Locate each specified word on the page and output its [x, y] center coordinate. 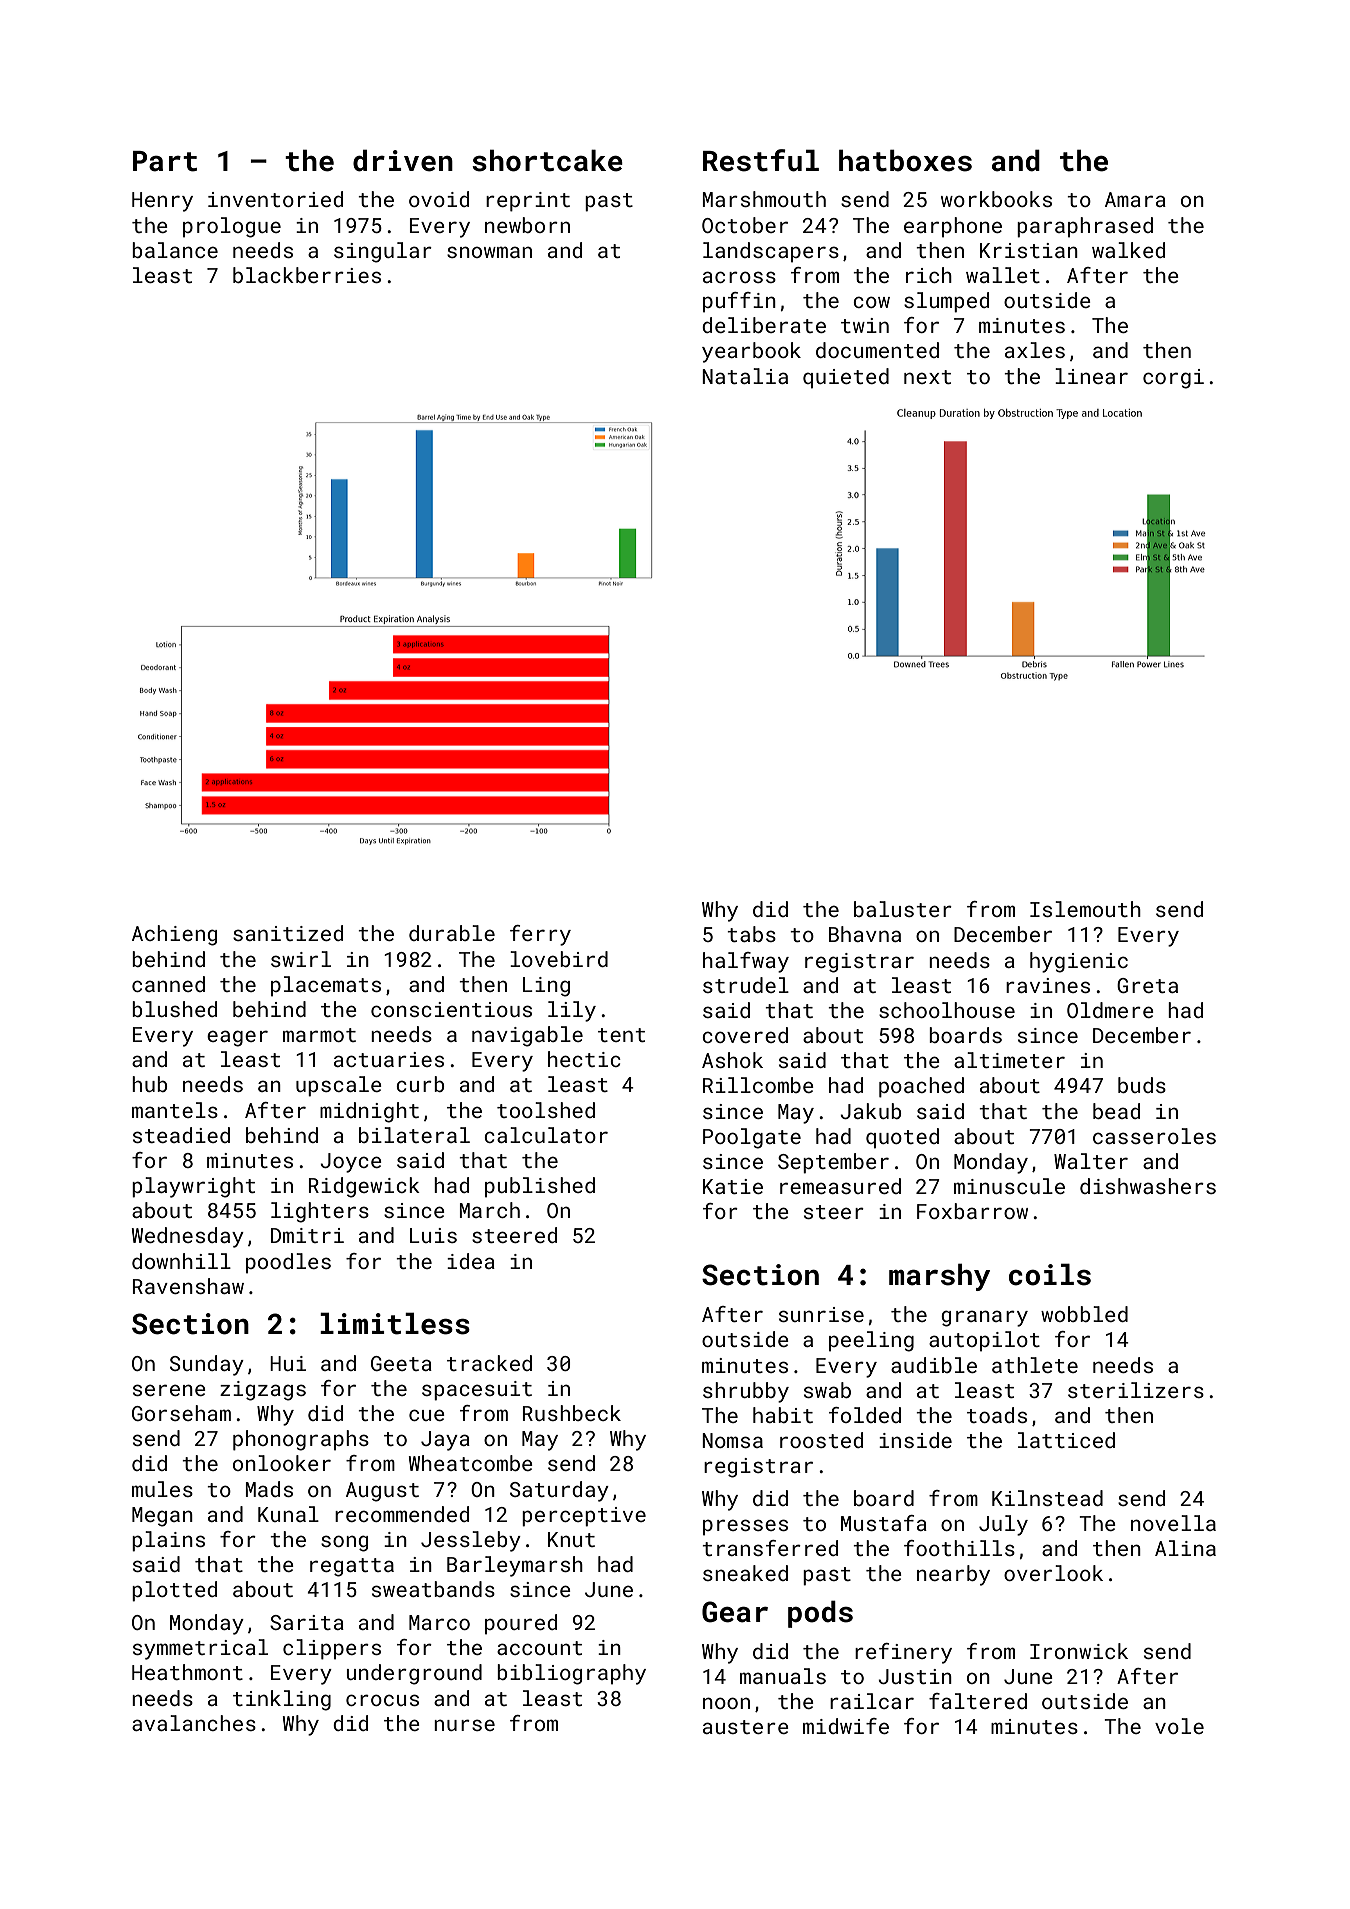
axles [1035, 350]
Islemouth [1085, 909]
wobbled [1084, 1314]
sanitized [288, 933]
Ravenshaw [188, 1286]
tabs [751, 934]
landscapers [771, 252]
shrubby [746, 1392]
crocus [382, 1700]
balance [175, 250]
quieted [846, 378]
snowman [489, 252]
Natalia [745, 376]
